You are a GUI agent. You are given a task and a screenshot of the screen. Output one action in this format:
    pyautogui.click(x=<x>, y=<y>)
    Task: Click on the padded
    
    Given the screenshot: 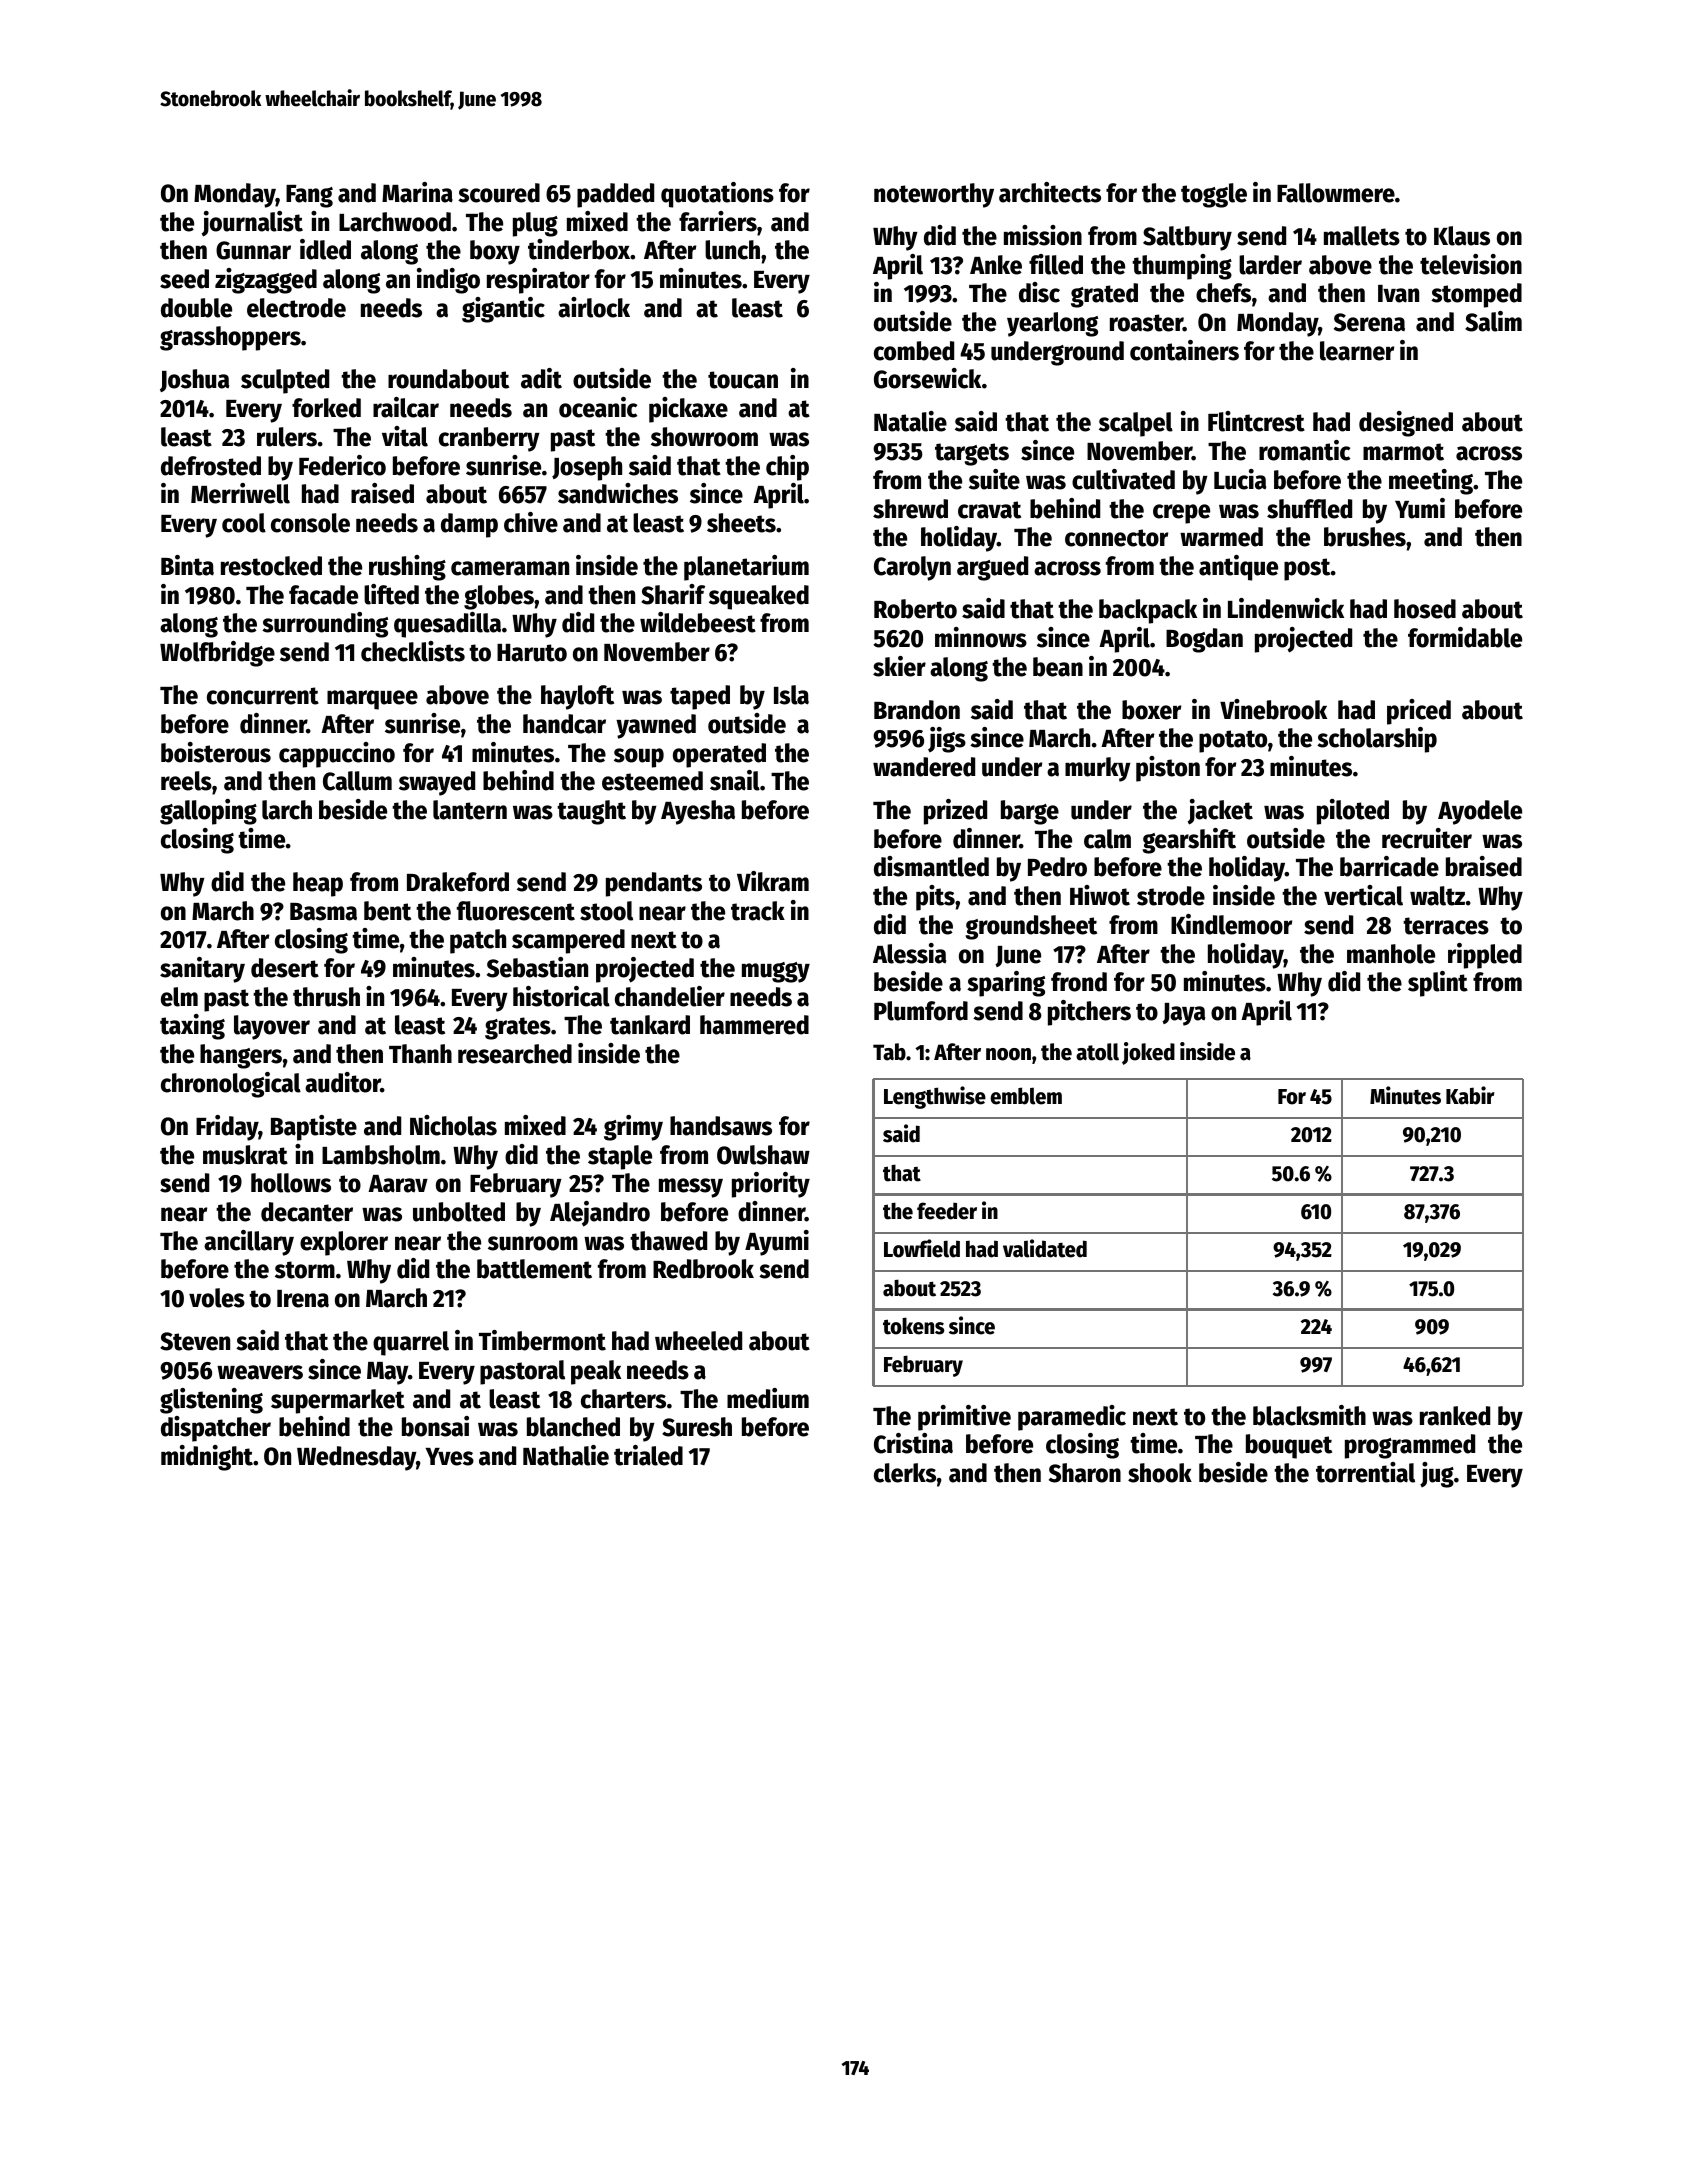 What is the action you would take?
    pyautogui.click(x=615, y=195)
